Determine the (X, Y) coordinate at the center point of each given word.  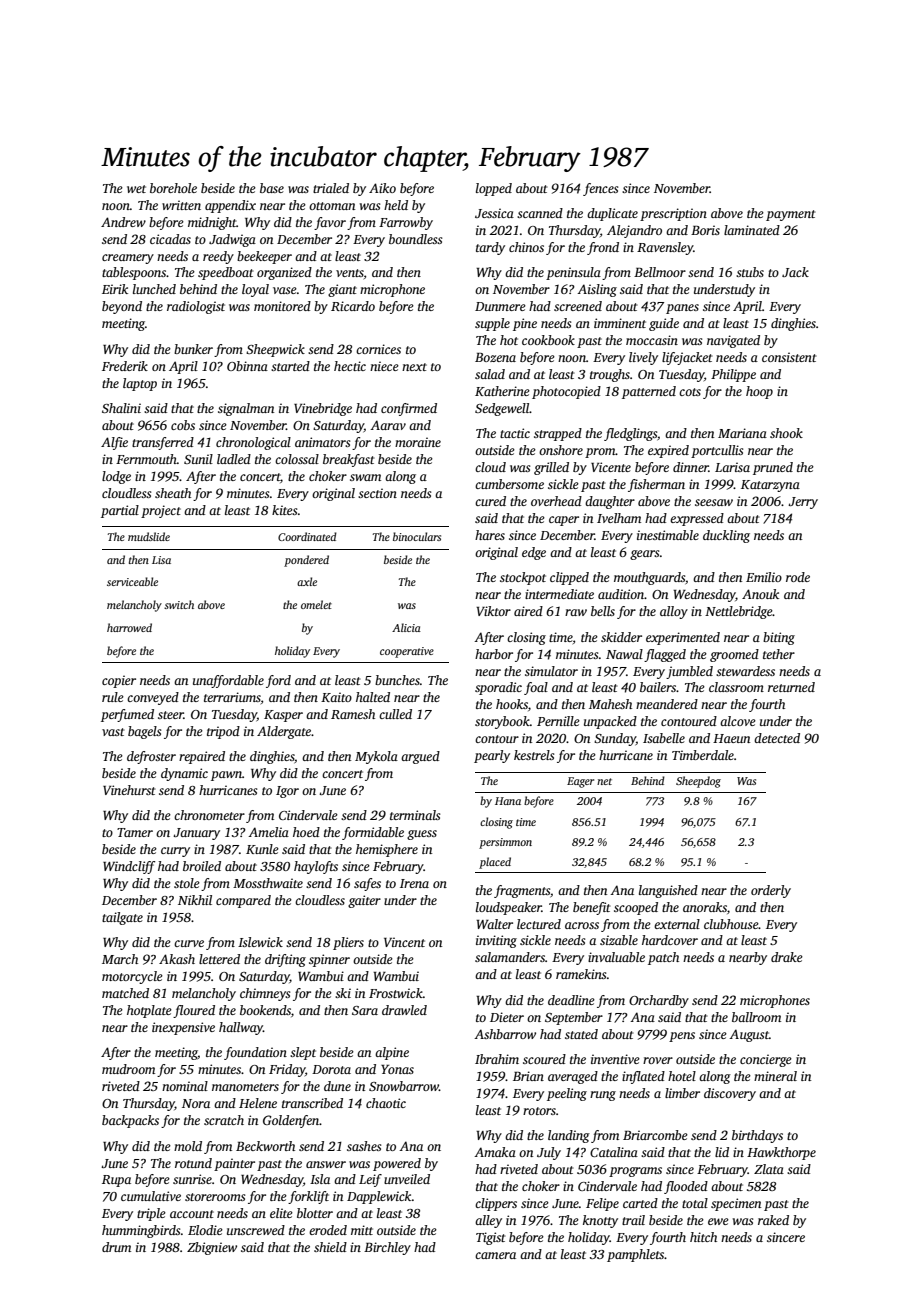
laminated (752, 230)
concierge (766, 1060)
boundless (415, 239)
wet (136, 189)
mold (188, 1146)
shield (330, 1247)
